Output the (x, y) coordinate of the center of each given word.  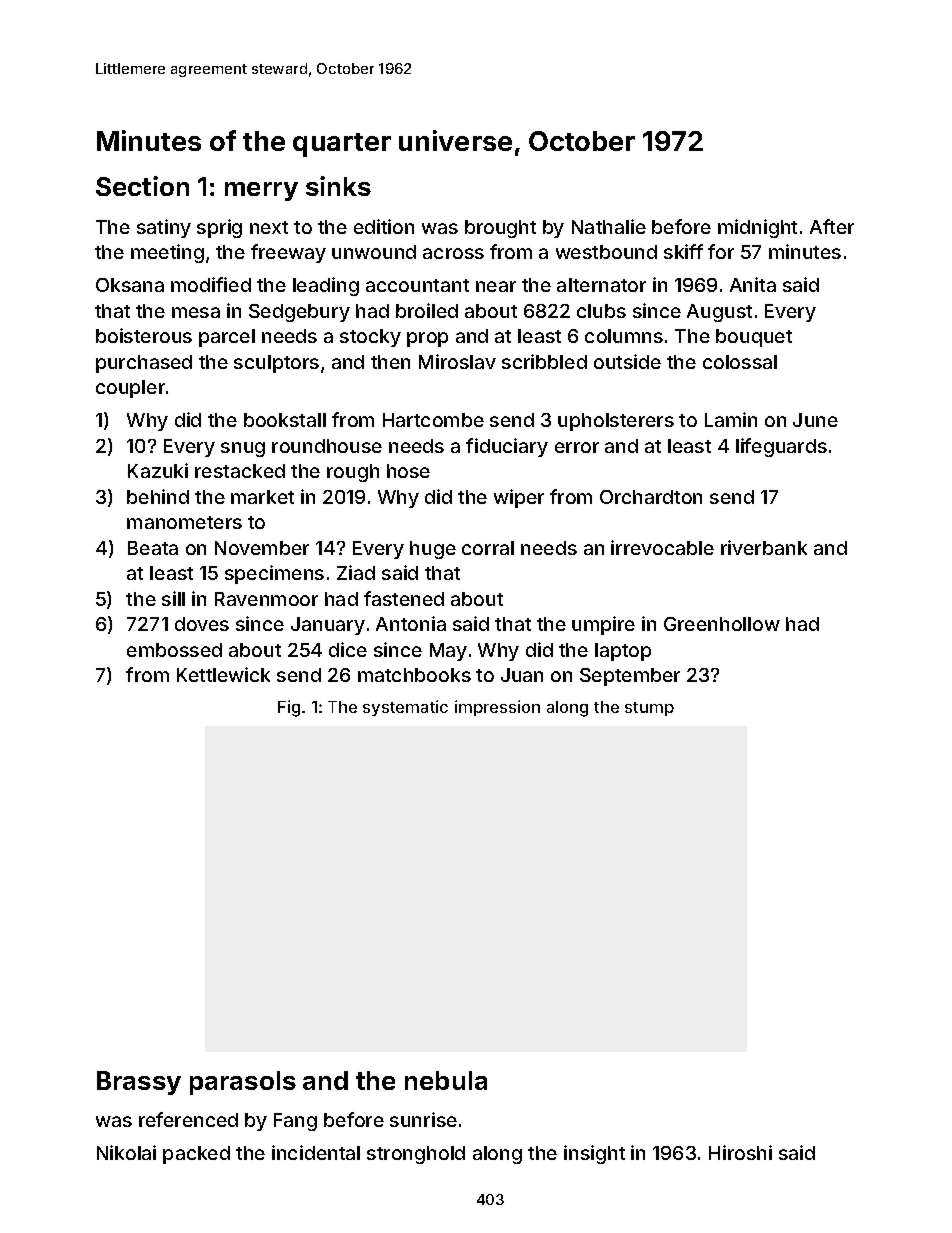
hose (408, 471)
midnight (757, 228)
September (630, 677)
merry (261, 191)
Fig (289, 708)
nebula (446, 1080)
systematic (405, 708)
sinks (338, 186)
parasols (243, 1083)
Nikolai (126, 1152)
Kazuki (158, 470)
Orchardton (651, 497)
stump (649, 709)
